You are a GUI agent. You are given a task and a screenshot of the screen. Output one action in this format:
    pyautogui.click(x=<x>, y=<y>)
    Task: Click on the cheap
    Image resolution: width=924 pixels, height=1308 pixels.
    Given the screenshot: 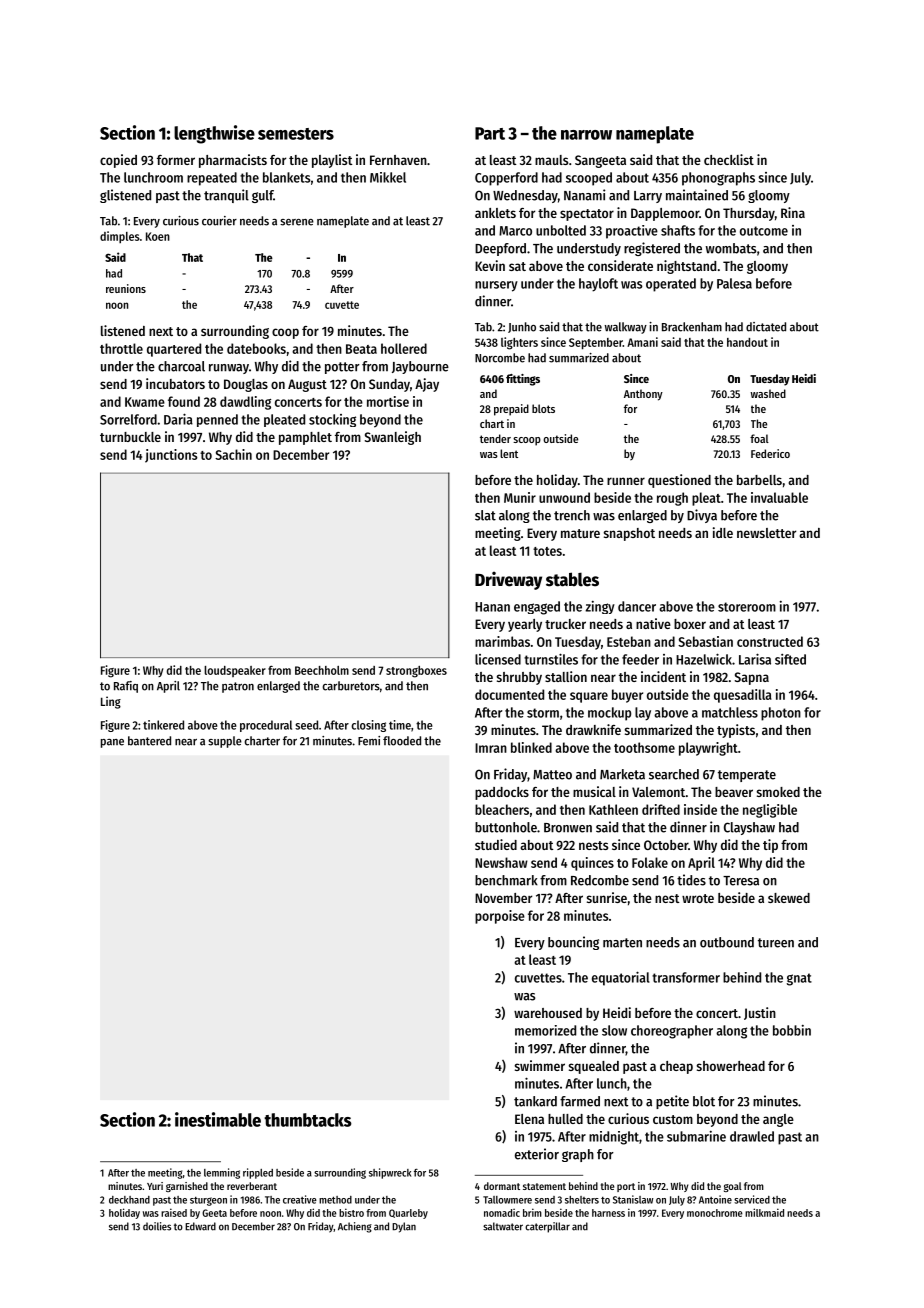 What is the action you would take?
    pyautogui.click(x=676, y=1067)
